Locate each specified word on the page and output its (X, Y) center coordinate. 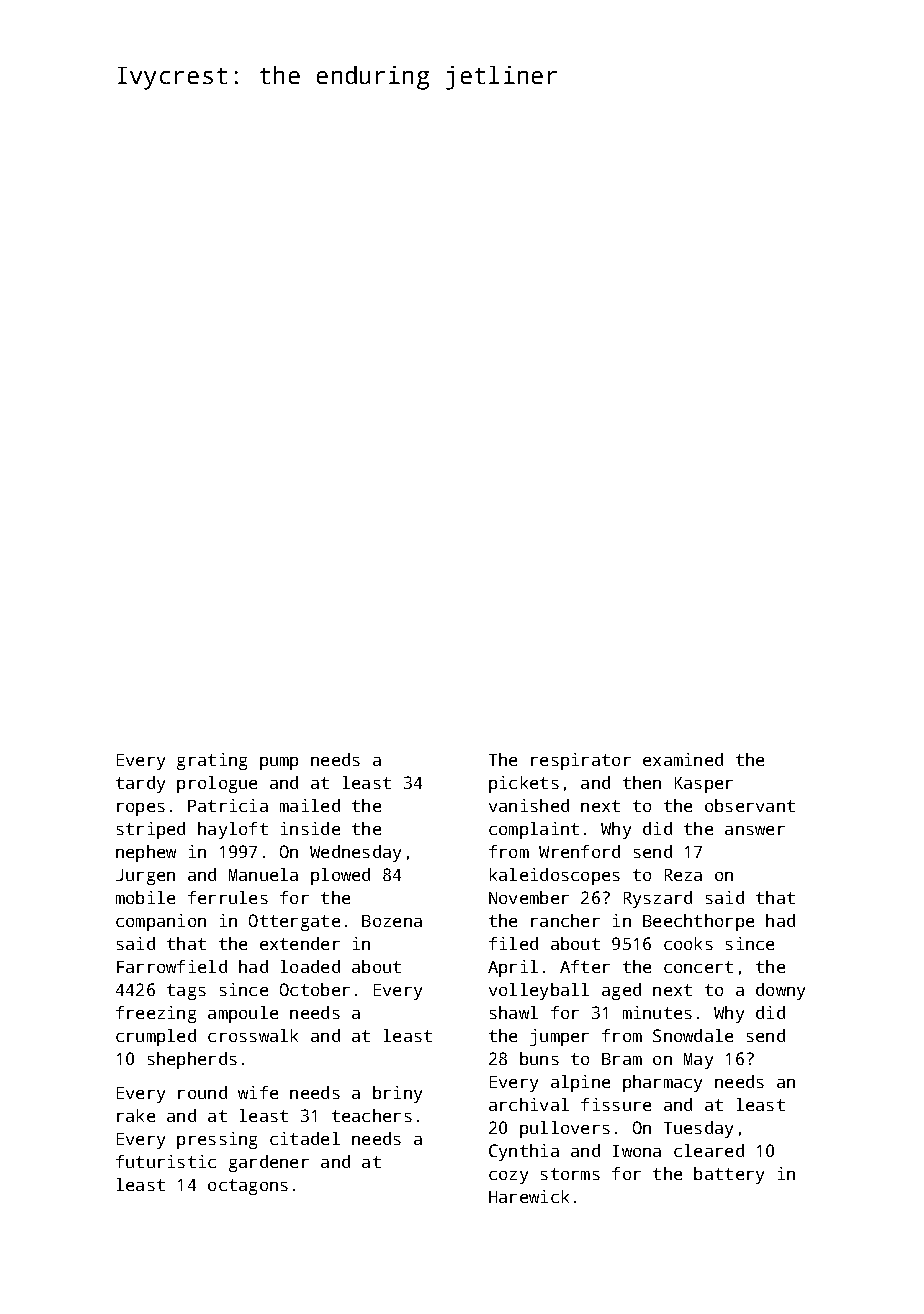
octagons (248, 1187)
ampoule (243, 1014)
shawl (514, 1012)
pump (279, 763)
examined (683, 759)
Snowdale (693, 1035)
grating (212, 761)
